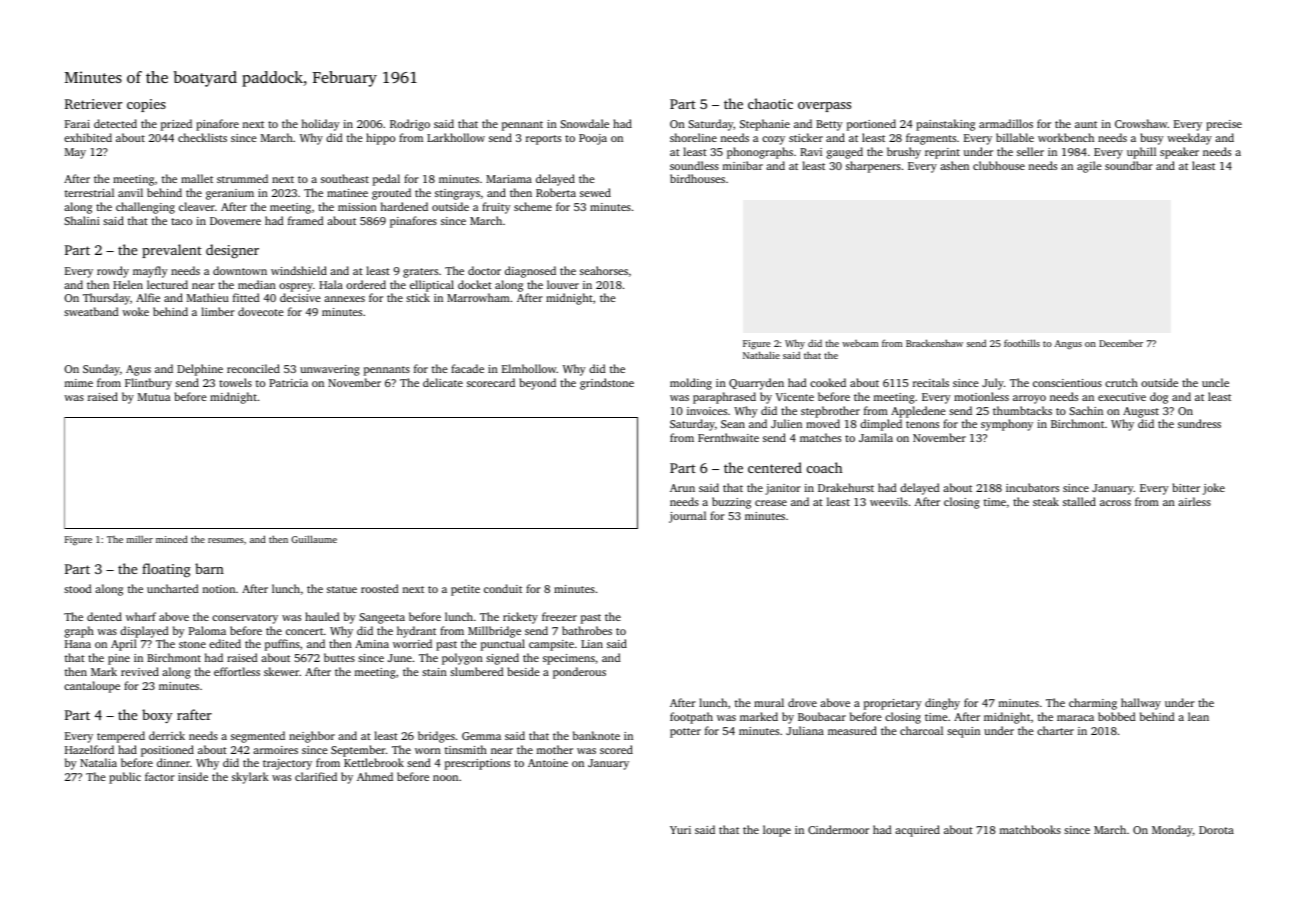  I want to click on chaotic, so click(770, 103).
